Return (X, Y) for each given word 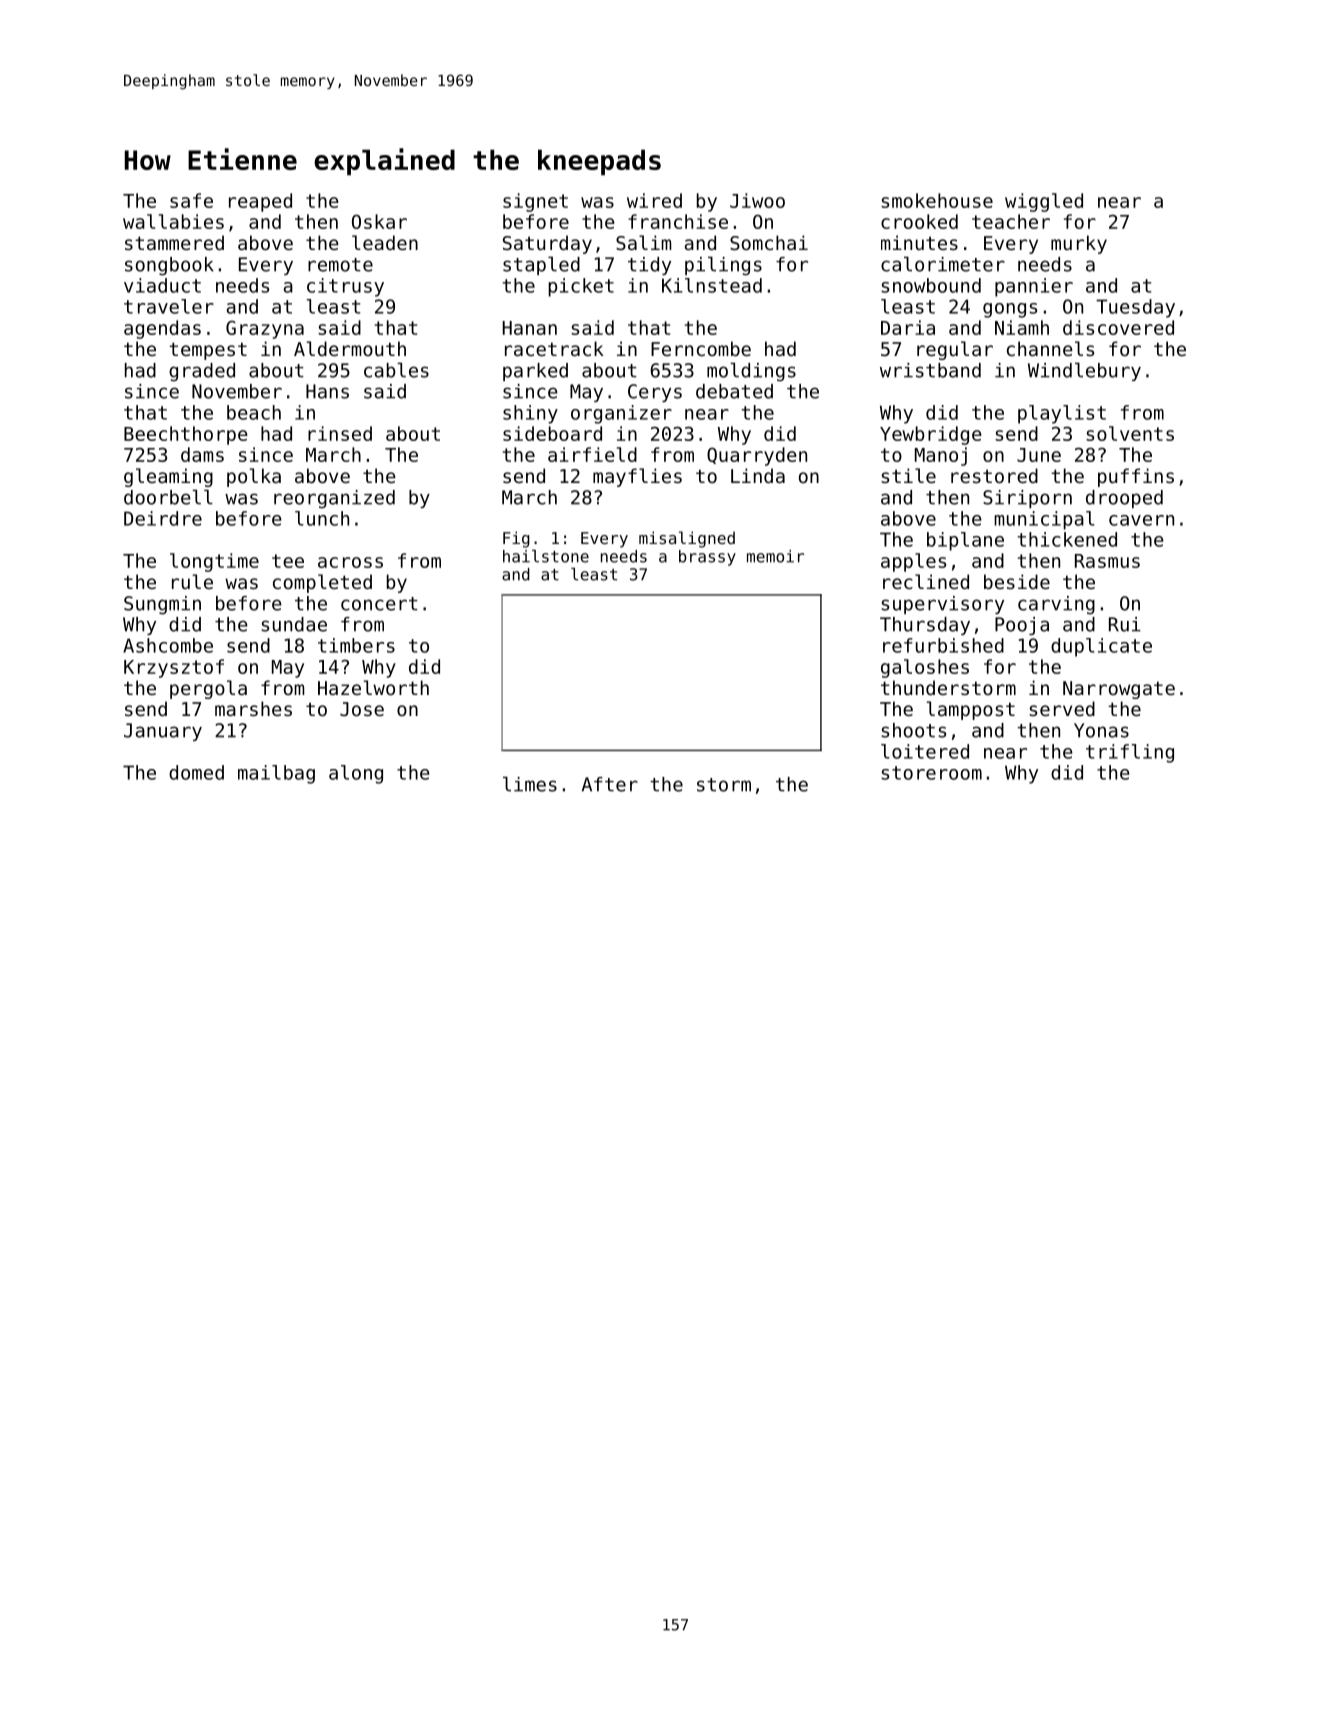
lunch (322, 518)
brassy (707, 558)
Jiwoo (757, 200)
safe (191, 200)
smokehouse (937, 200)
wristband (930, 370)
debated (734, 391)
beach (254, 412)
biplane (965, 541)
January (163, 732)
